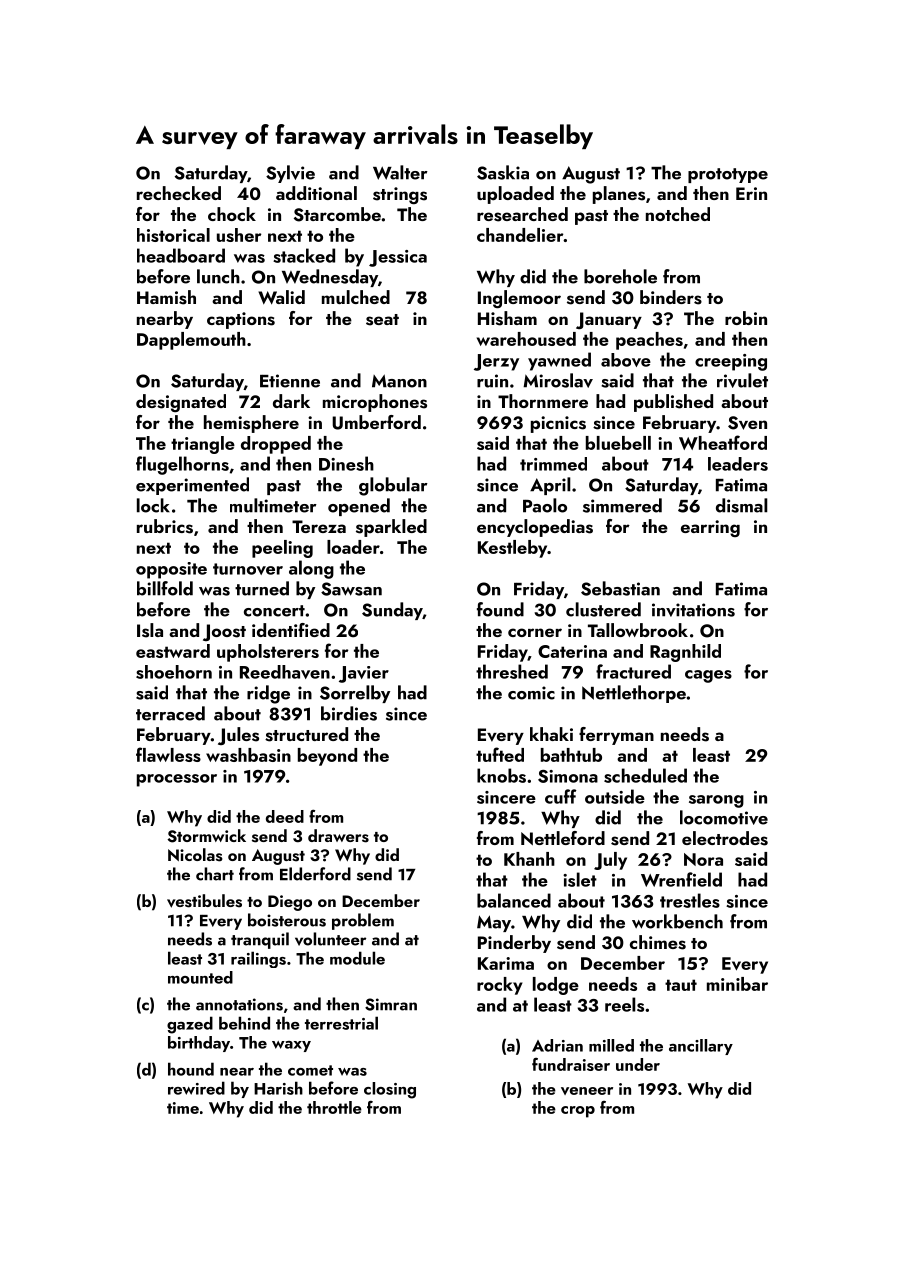  Describe the element at coordinates (620, 276) in the screenshot. I see `borehole` at that location.
